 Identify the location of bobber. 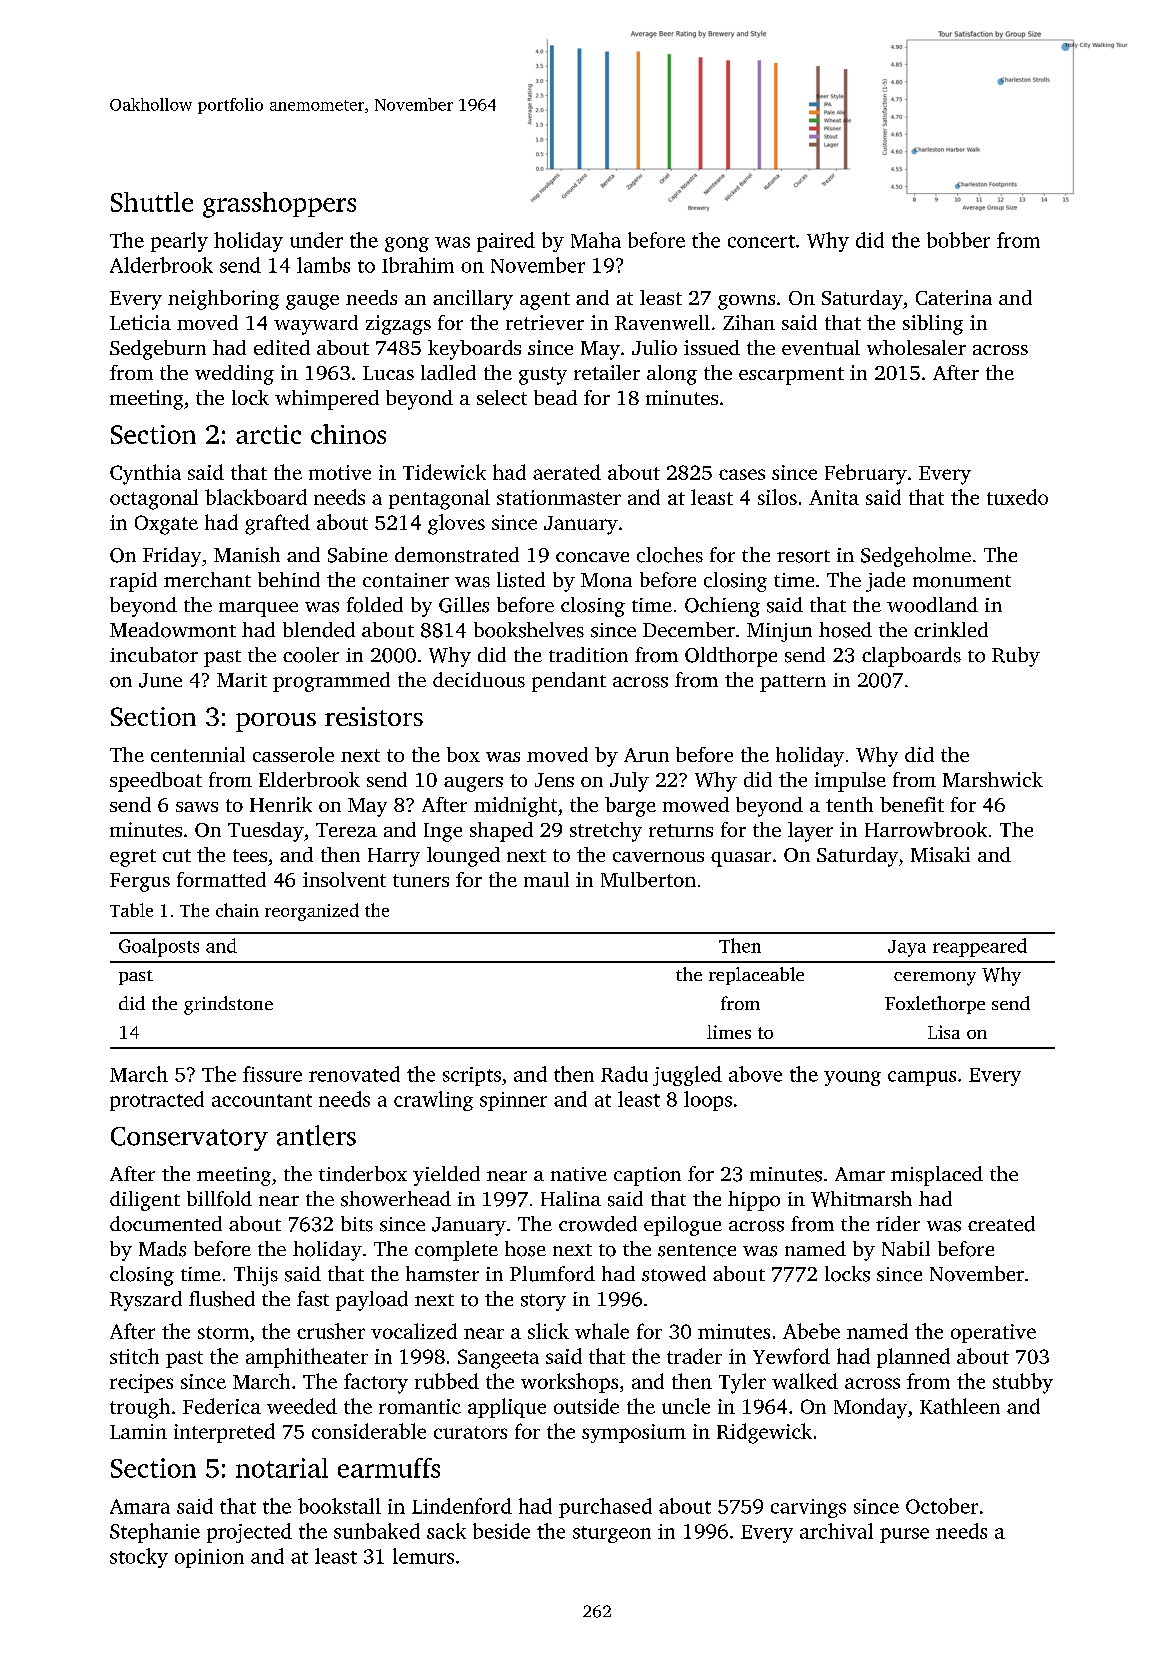
(958, 240).
